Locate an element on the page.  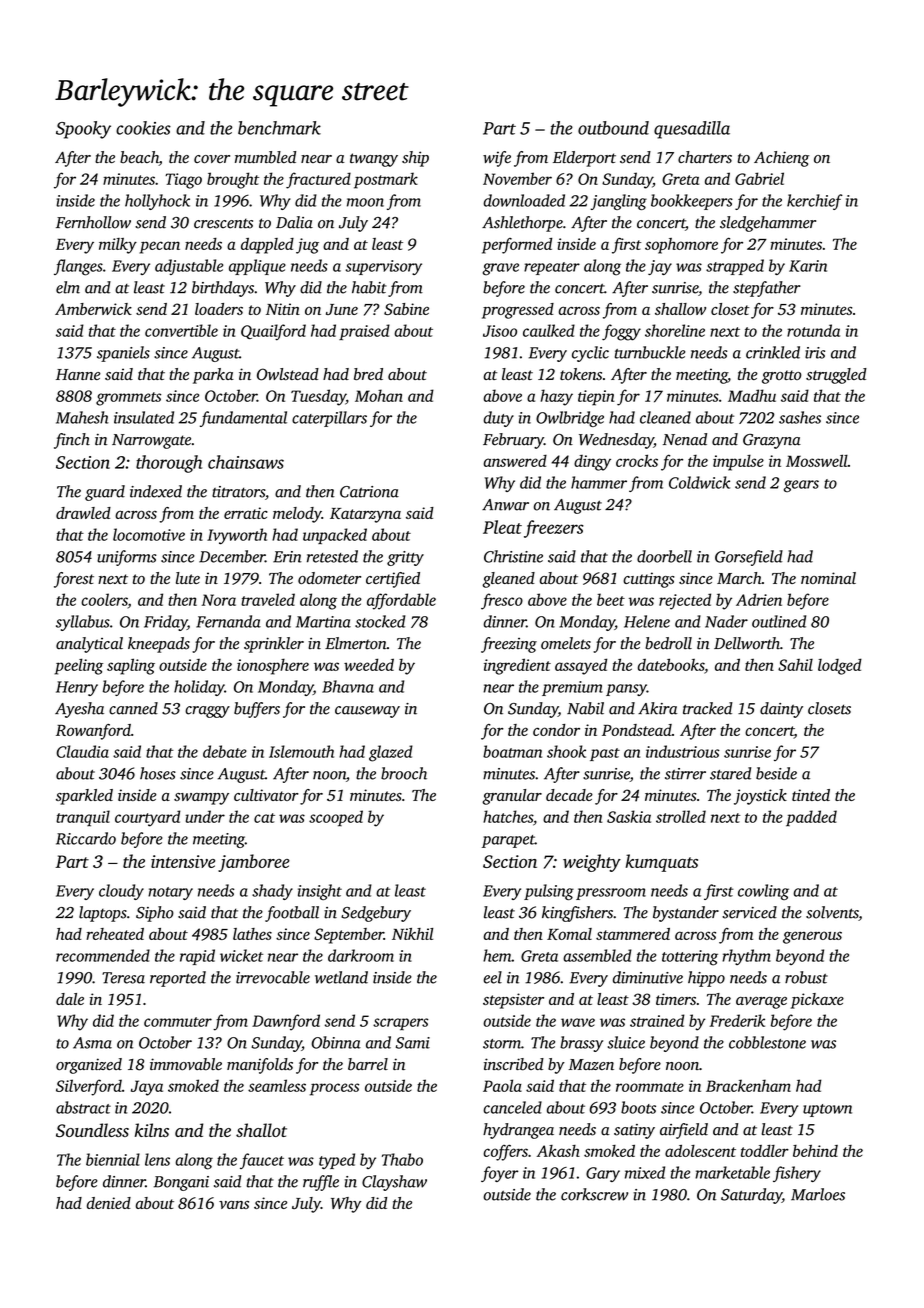
denied is located at coordinates (109, 1203).
